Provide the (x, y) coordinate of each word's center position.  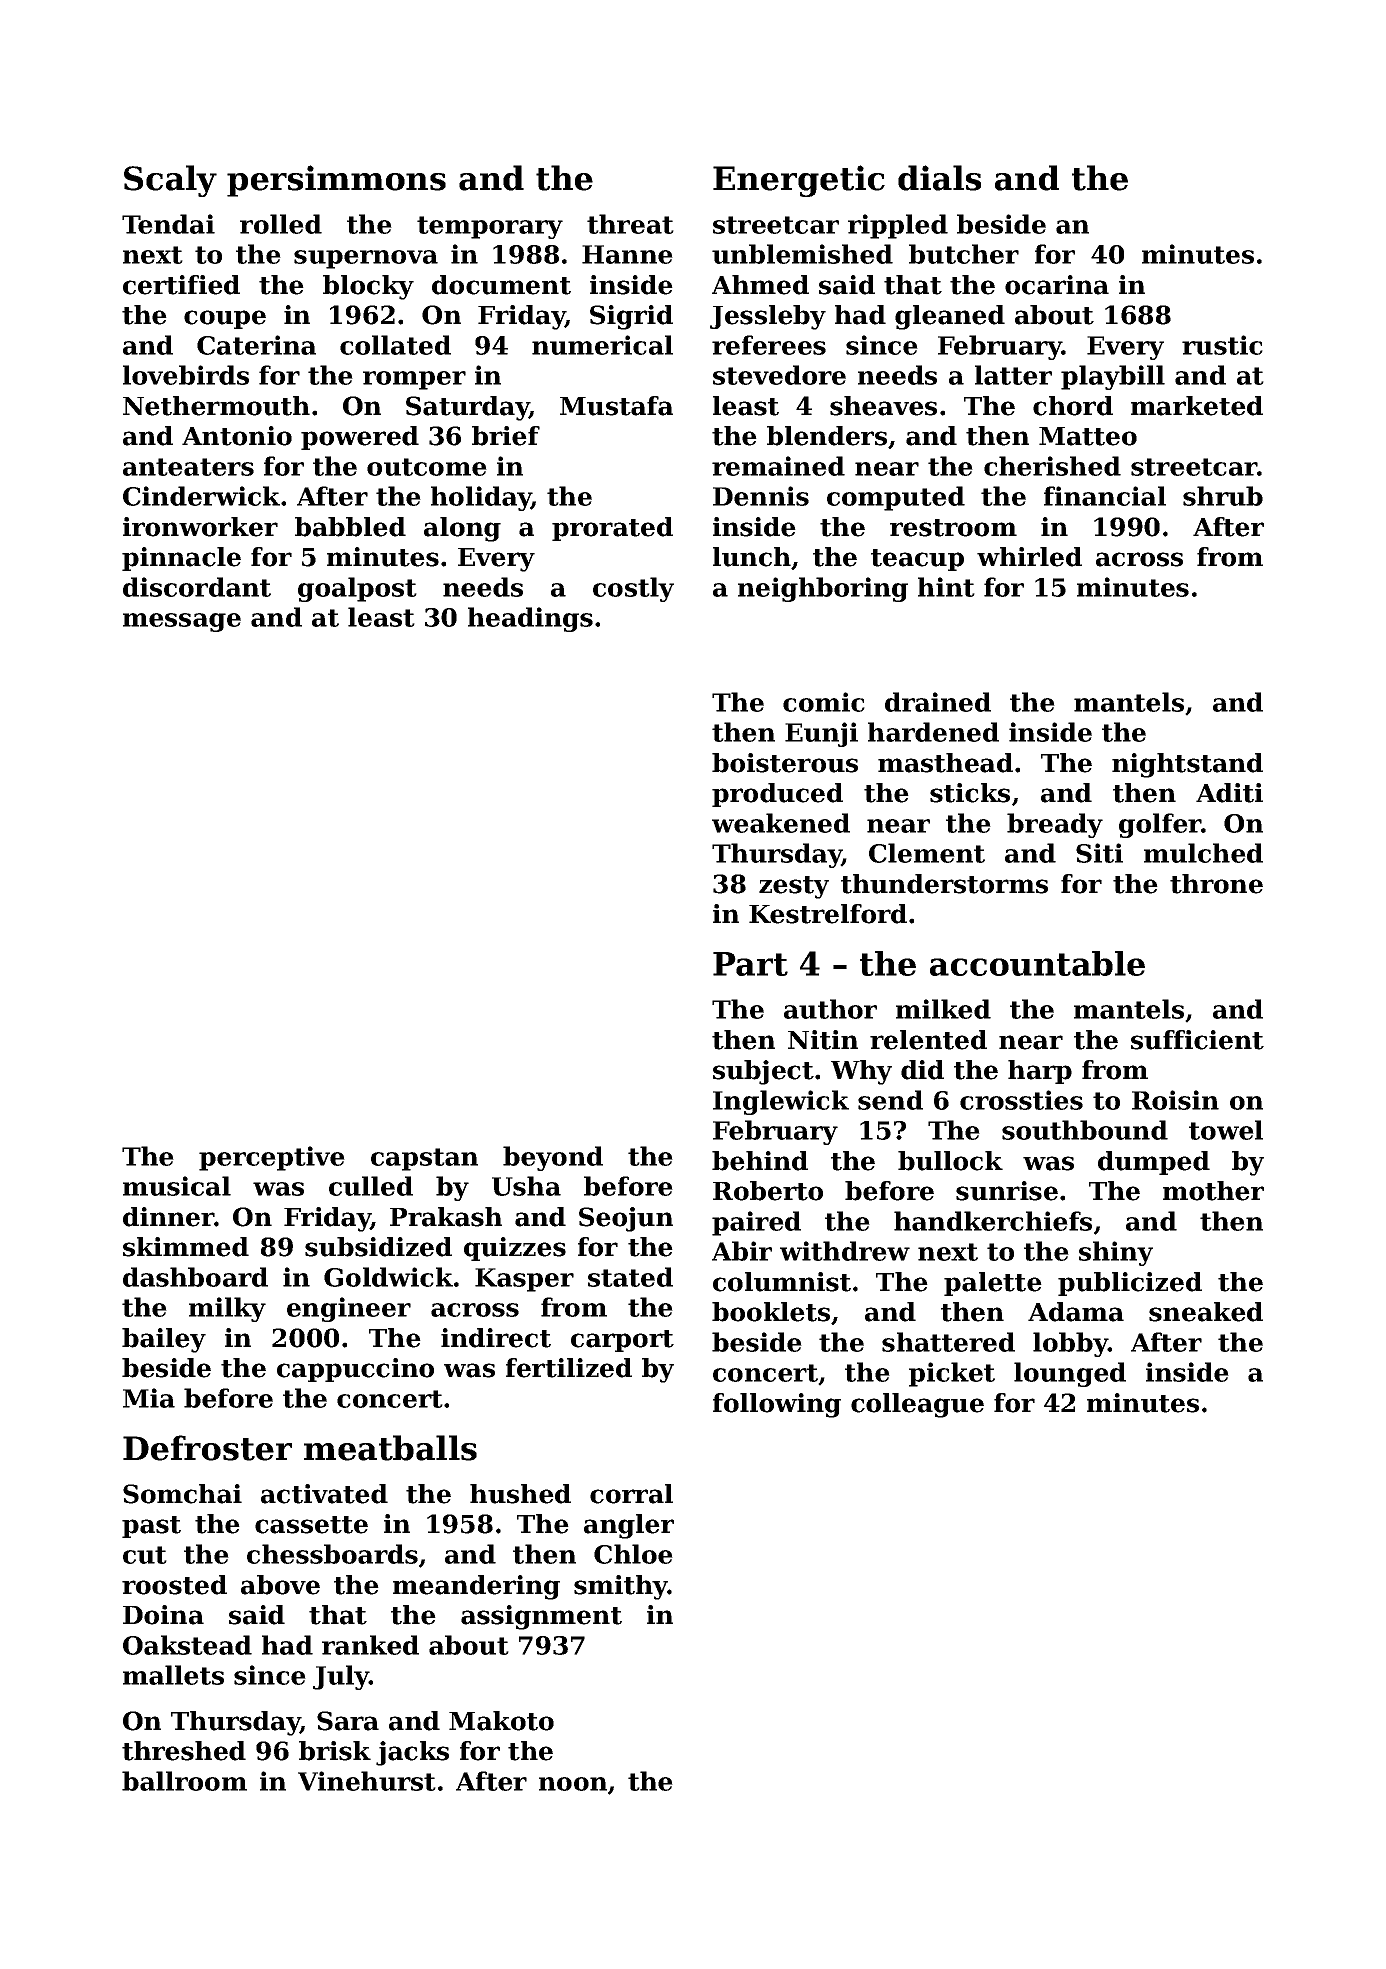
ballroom (184, 1781)
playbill (1113, 377)
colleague (917, 1405)
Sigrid (631, 317)
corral (631, 1494)
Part (750, 964)
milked (943, 1009)
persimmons (336, 181)
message (182, 622)
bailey (164, 1340)
